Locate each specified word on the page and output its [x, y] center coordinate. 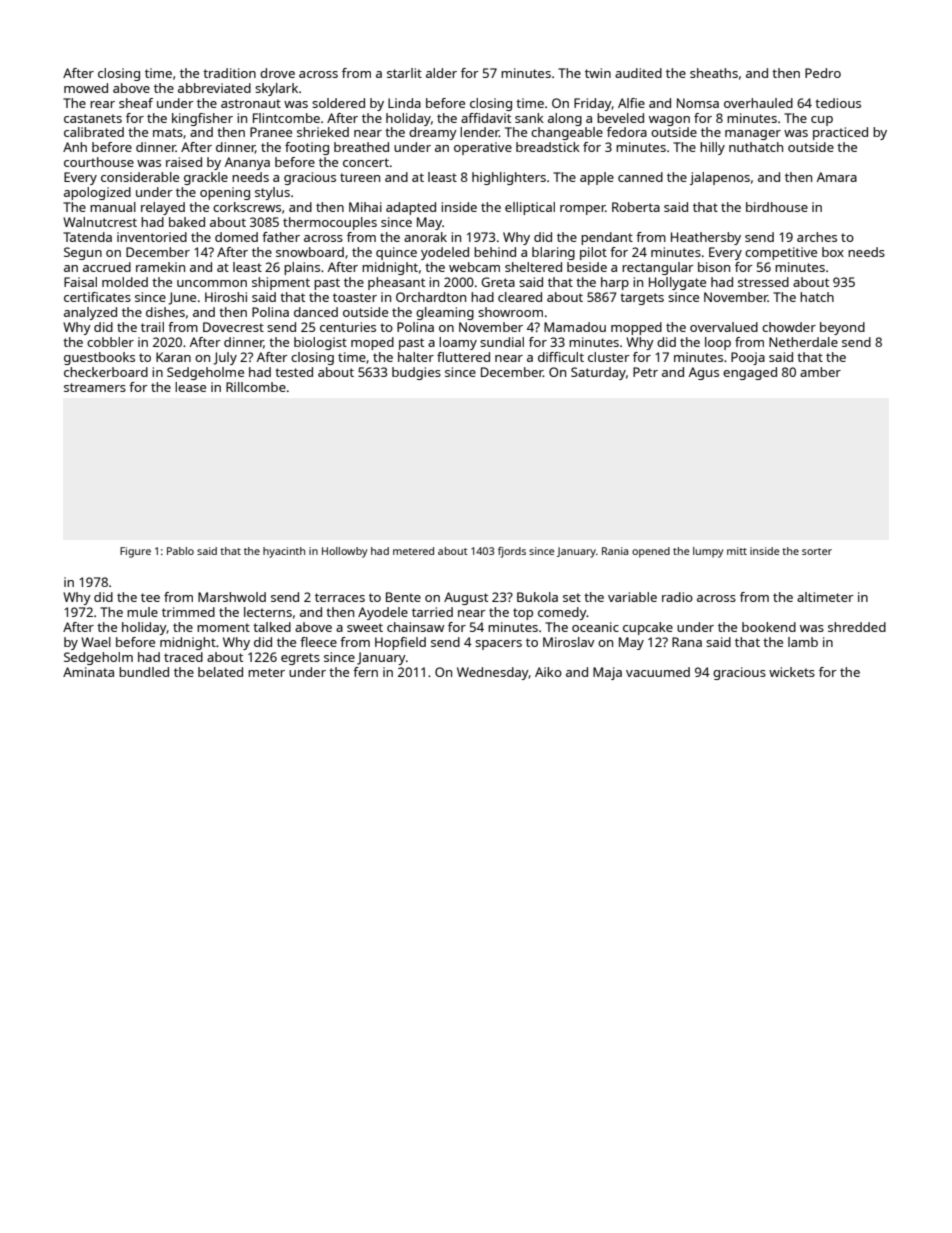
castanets [93, 118]
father [281, 237]
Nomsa [698, 103]
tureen [360, 177]
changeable [567, 133]
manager [753, 135]
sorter [817, 551]
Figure [135, 552]
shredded [857, 627]
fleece [318, 642]
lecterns [268, 612]
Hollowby [345, 552]
